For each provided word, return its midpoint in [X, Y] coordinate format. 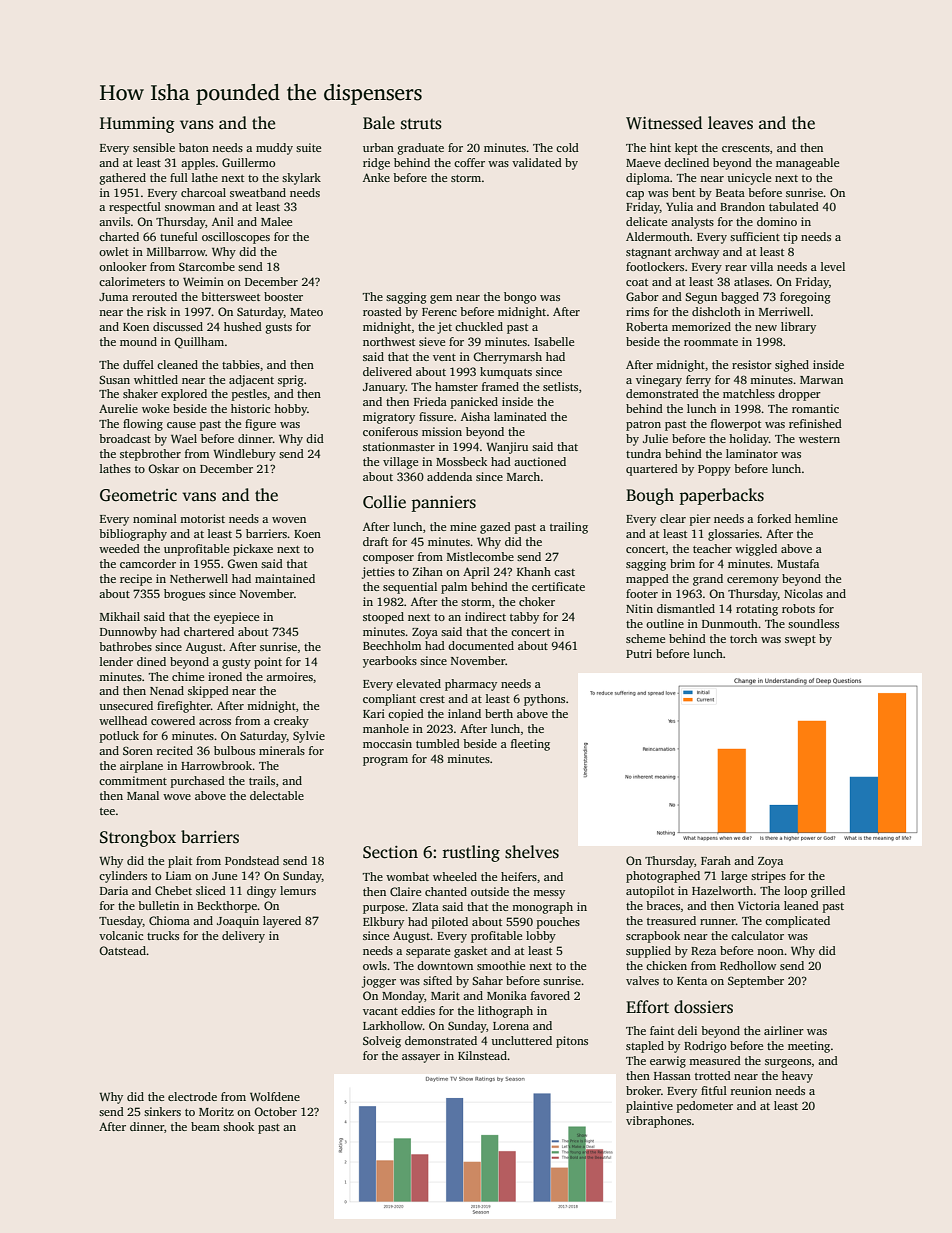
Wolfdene [275, 1096]
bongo [520, 298]
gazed [495, 528]
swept [800, 641]
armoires [289, 676]
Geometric [138, 495]
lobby [541, 937]
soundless [813, 623]
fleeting [530, 745]
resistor [752, 364]
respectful [135, 208]
